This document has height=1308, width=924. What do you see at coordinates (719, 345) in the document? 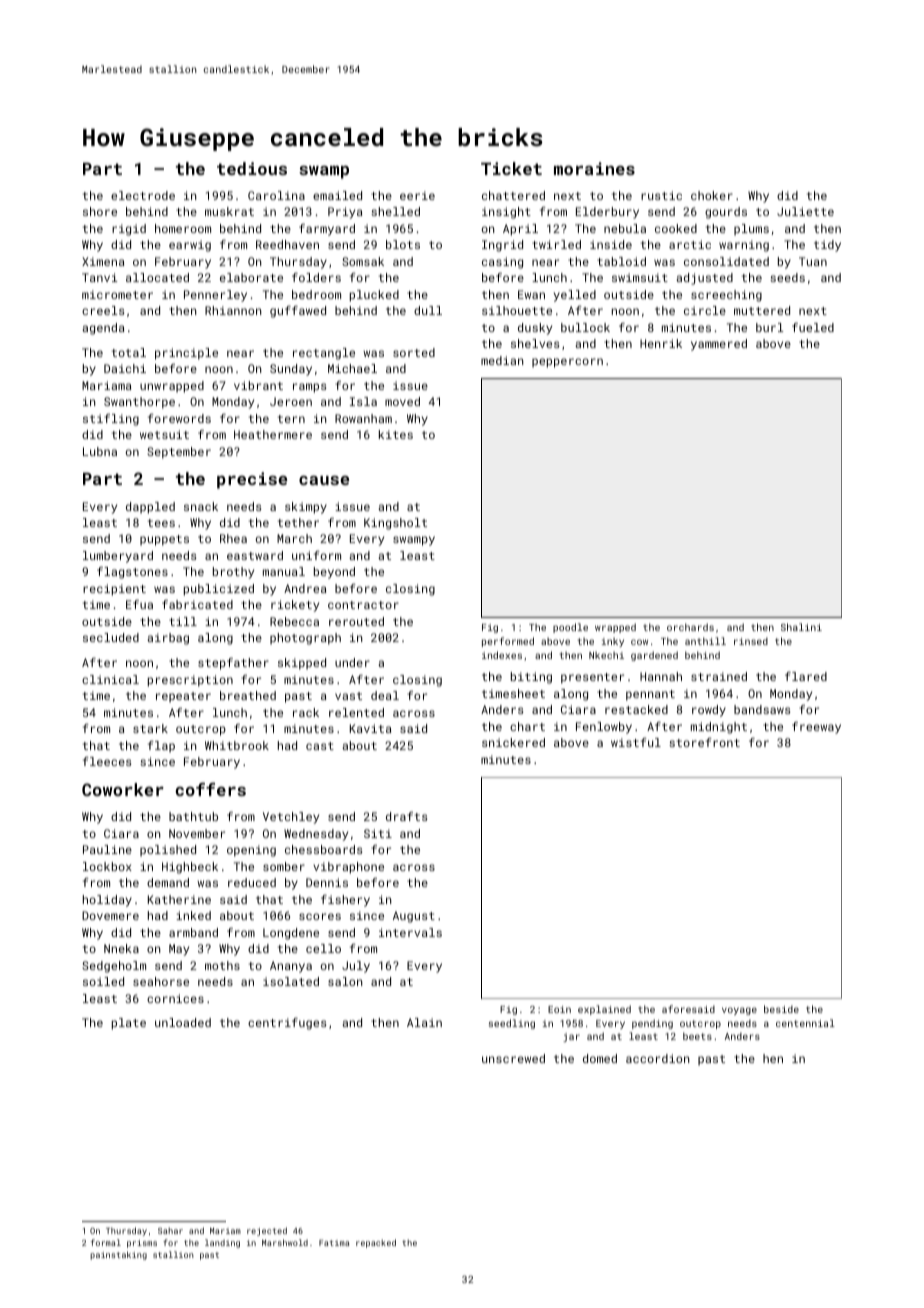
I see `yammered` at bounding box center [719, 345].
